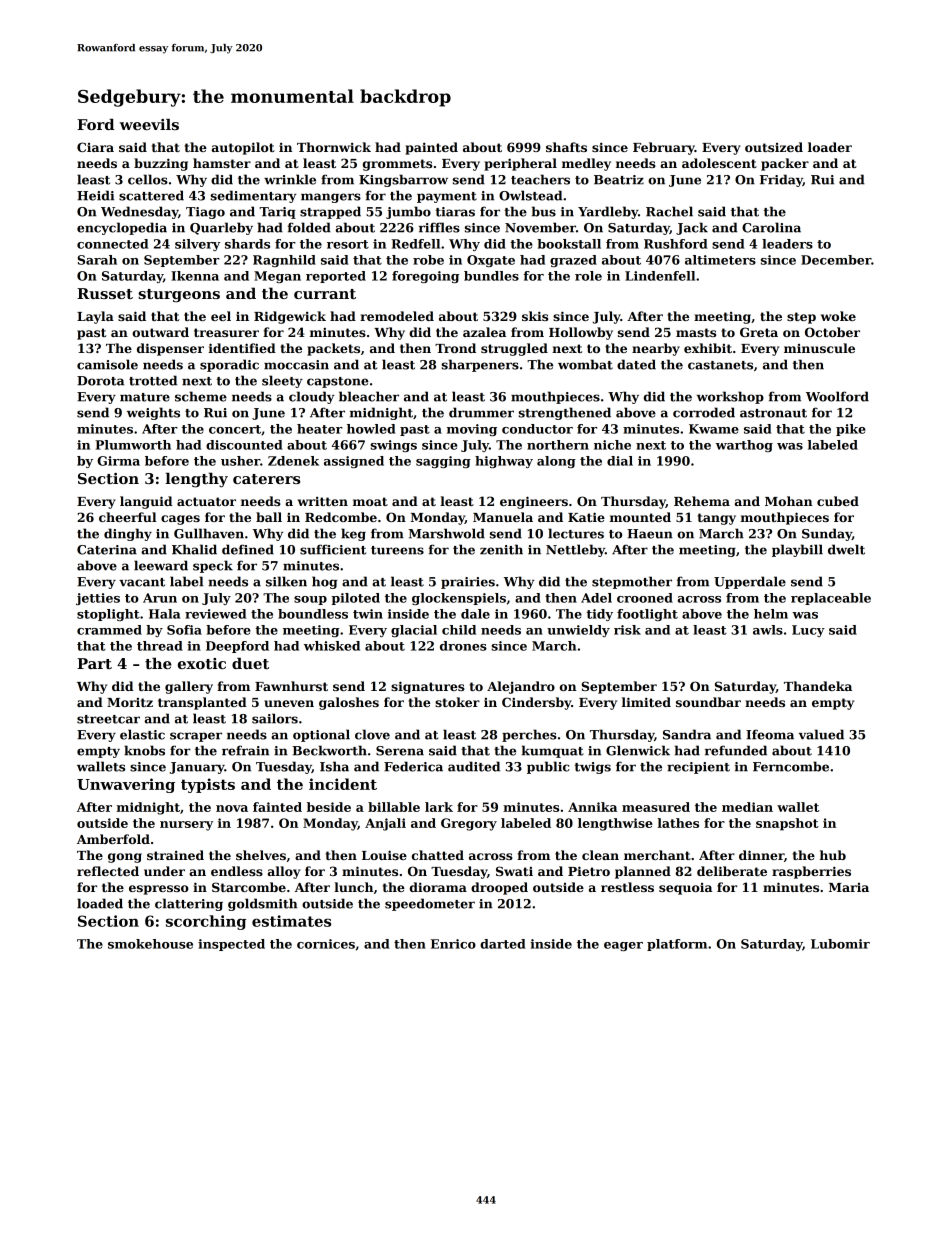 Image resolution: width=952 pixels, height=1233 pixels. I want to click on reviewed, so click(215, 614).
